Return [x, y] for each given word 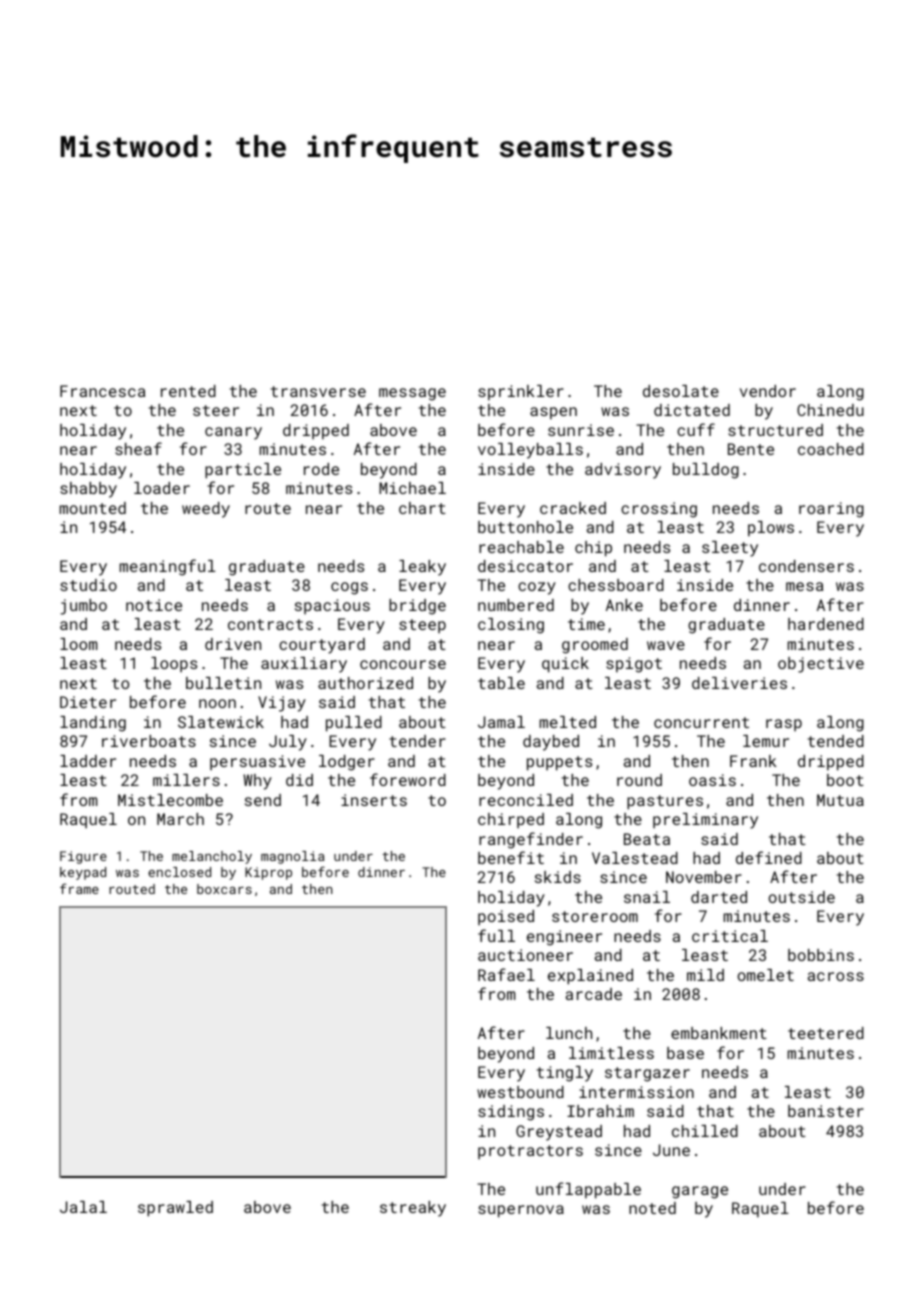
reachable [521, 547]
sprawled [175, 1209]
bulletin [223, 683]
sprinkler [521, 393]
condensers [806, 566]
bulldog [706, 471]
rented [188, 391]
